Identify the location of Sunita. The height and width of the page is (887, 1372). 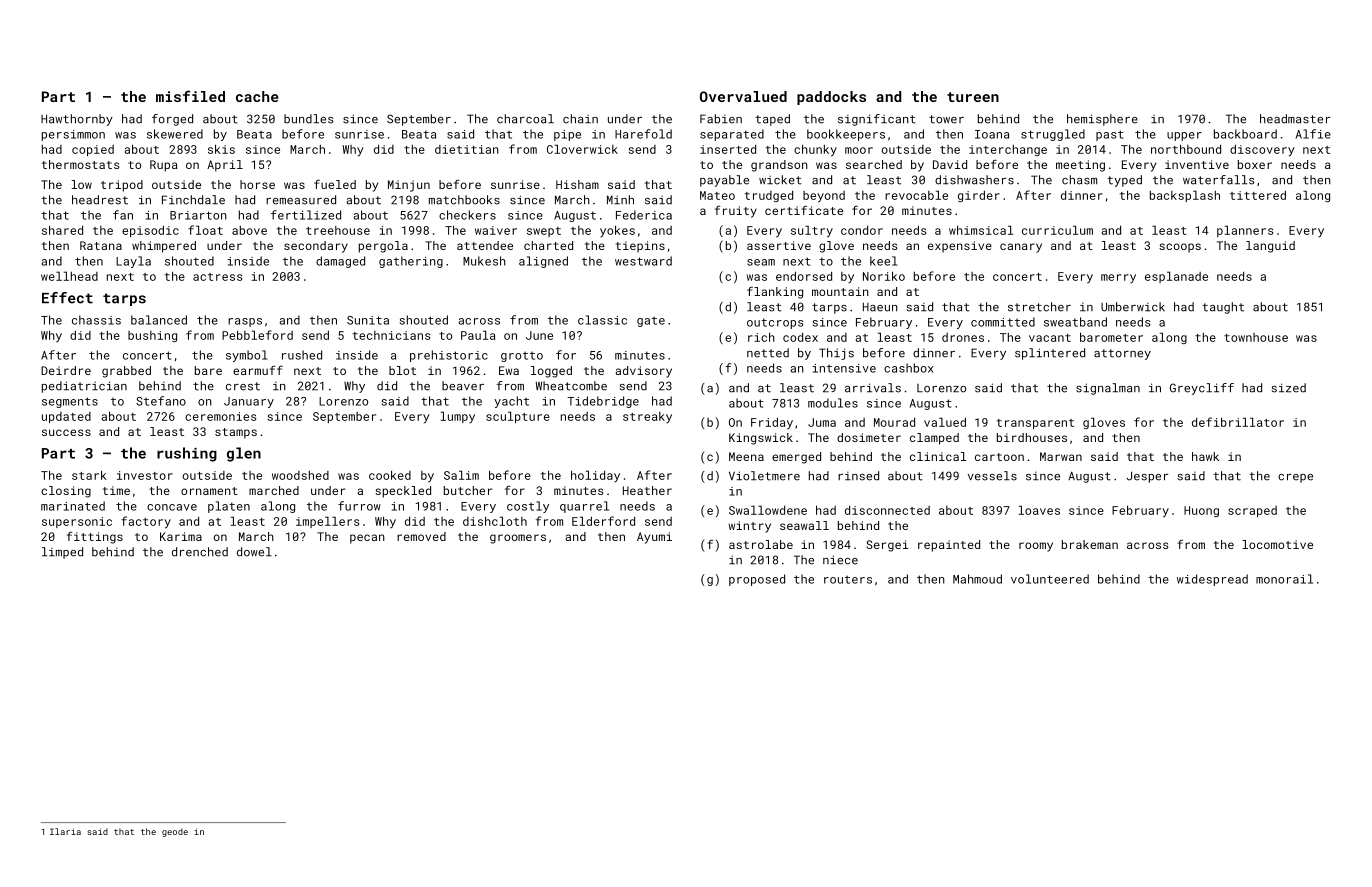
(368, 320).
